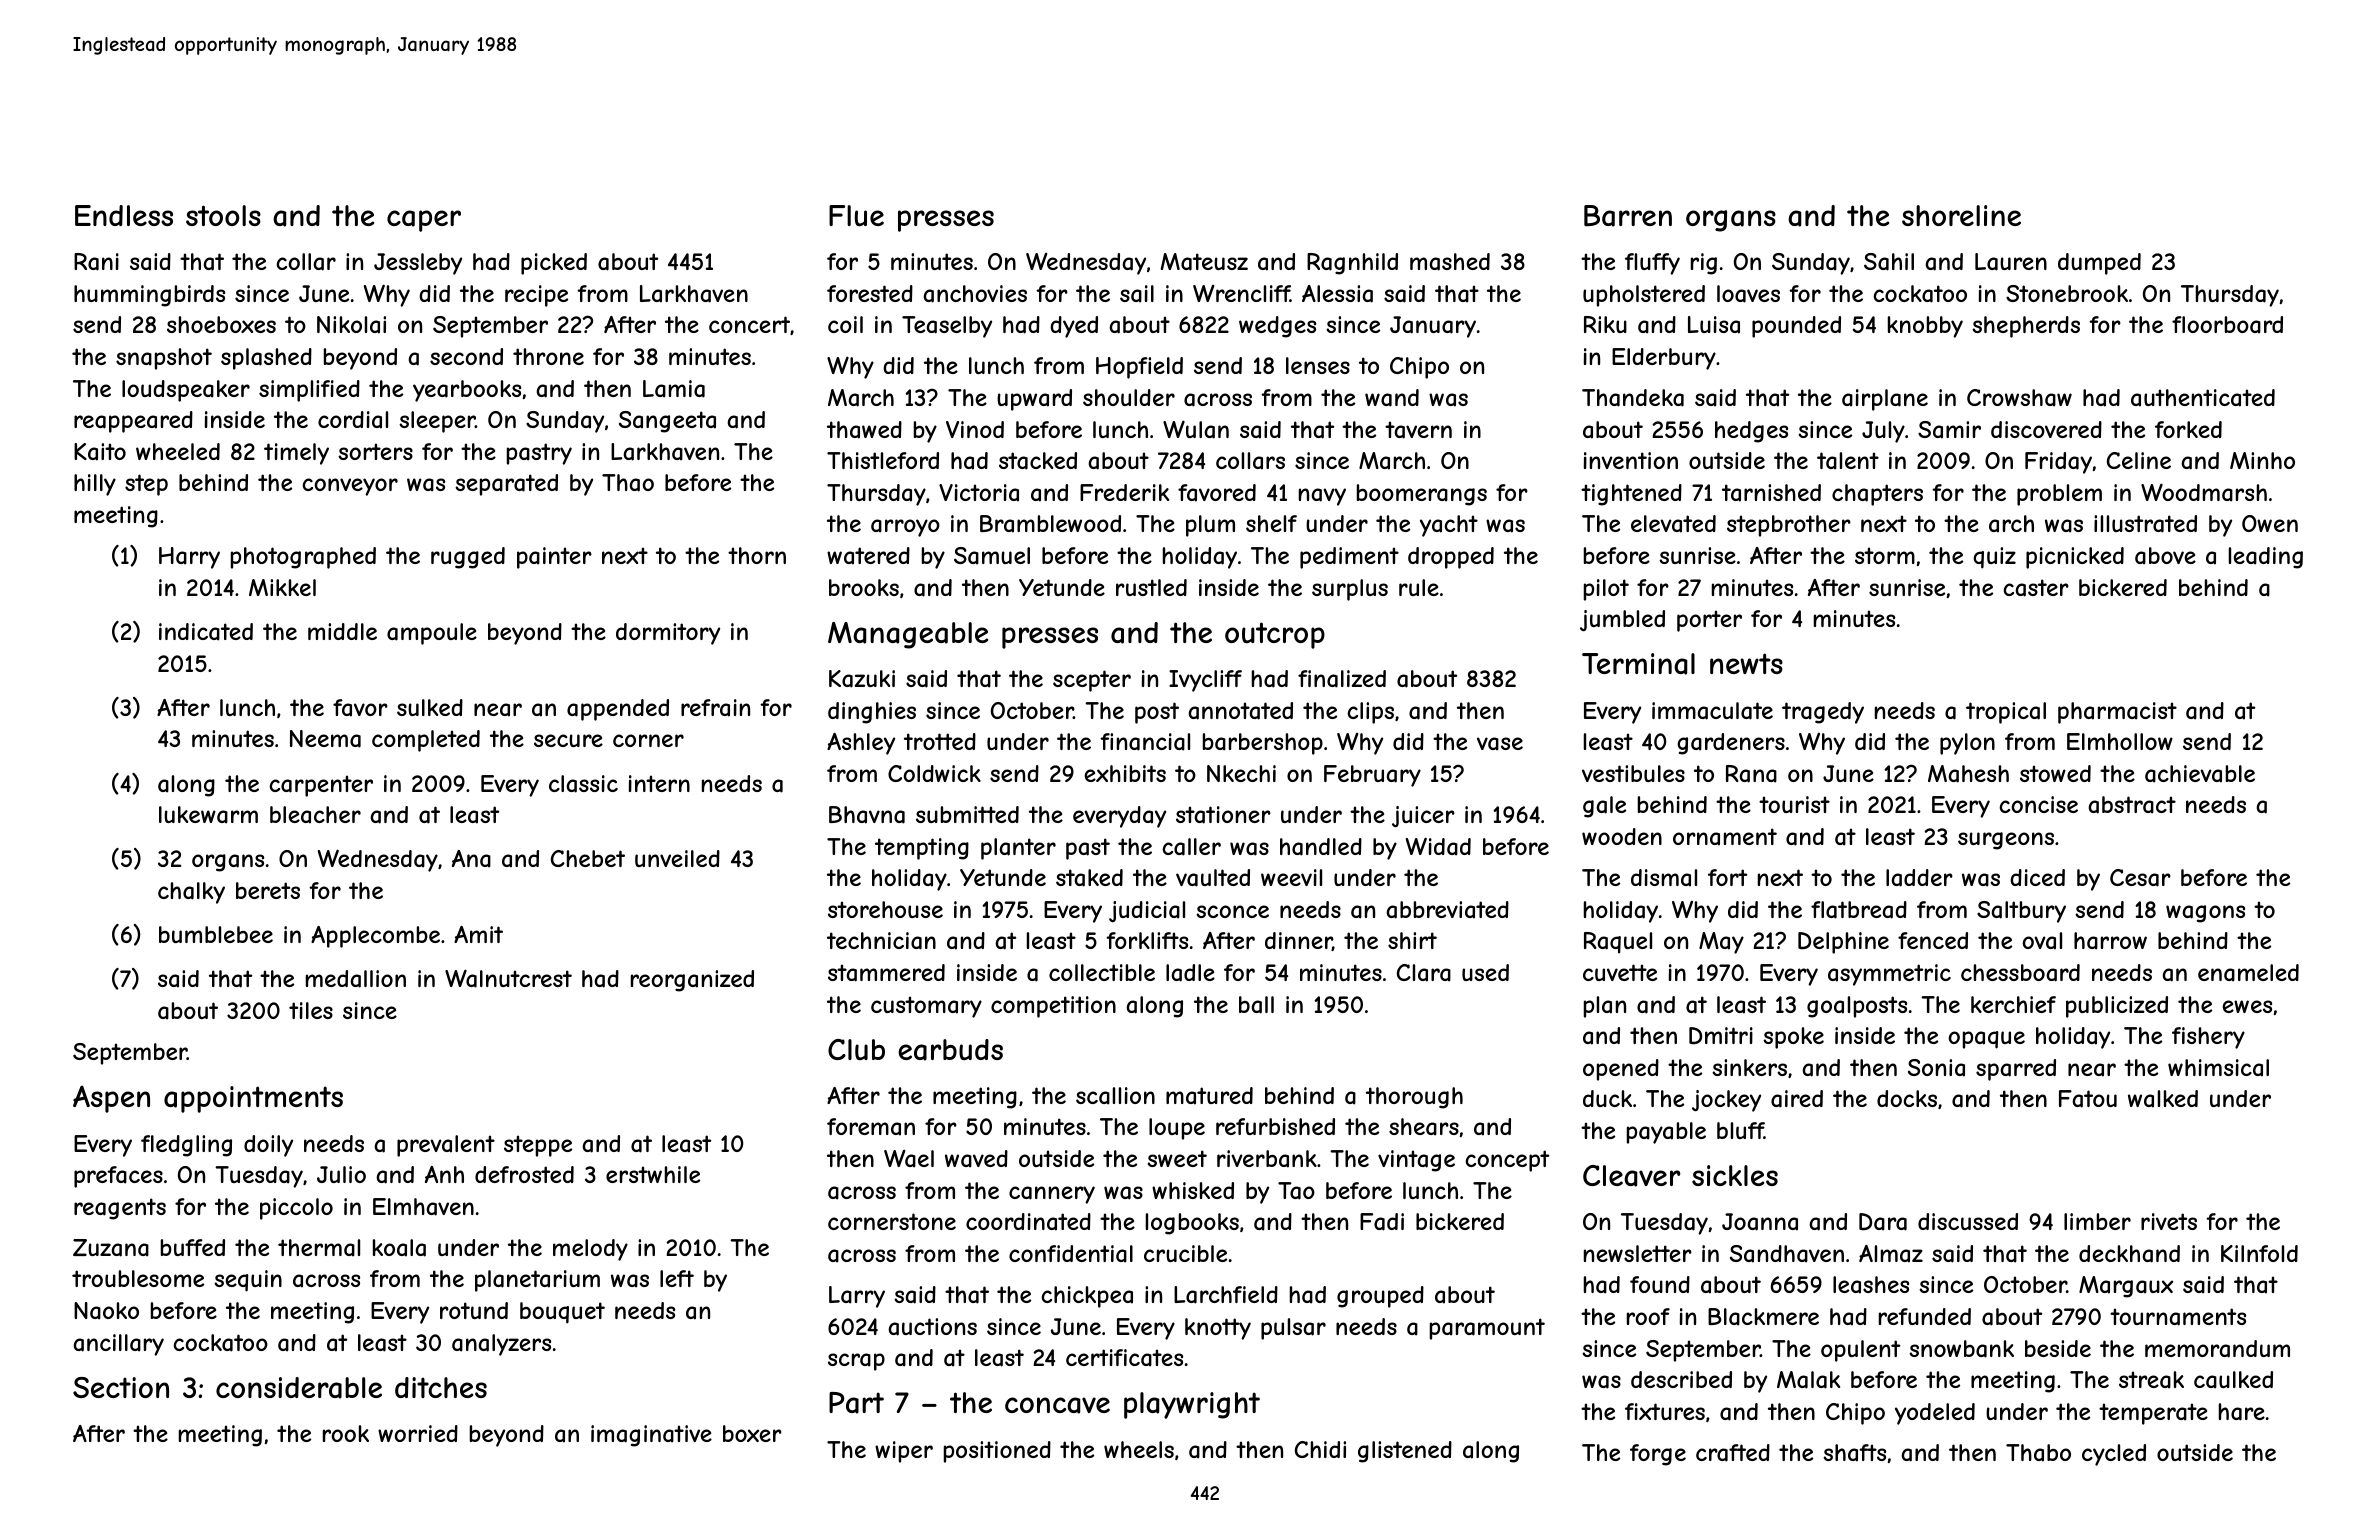  I want to click on dumped, so click(2099, 264).
